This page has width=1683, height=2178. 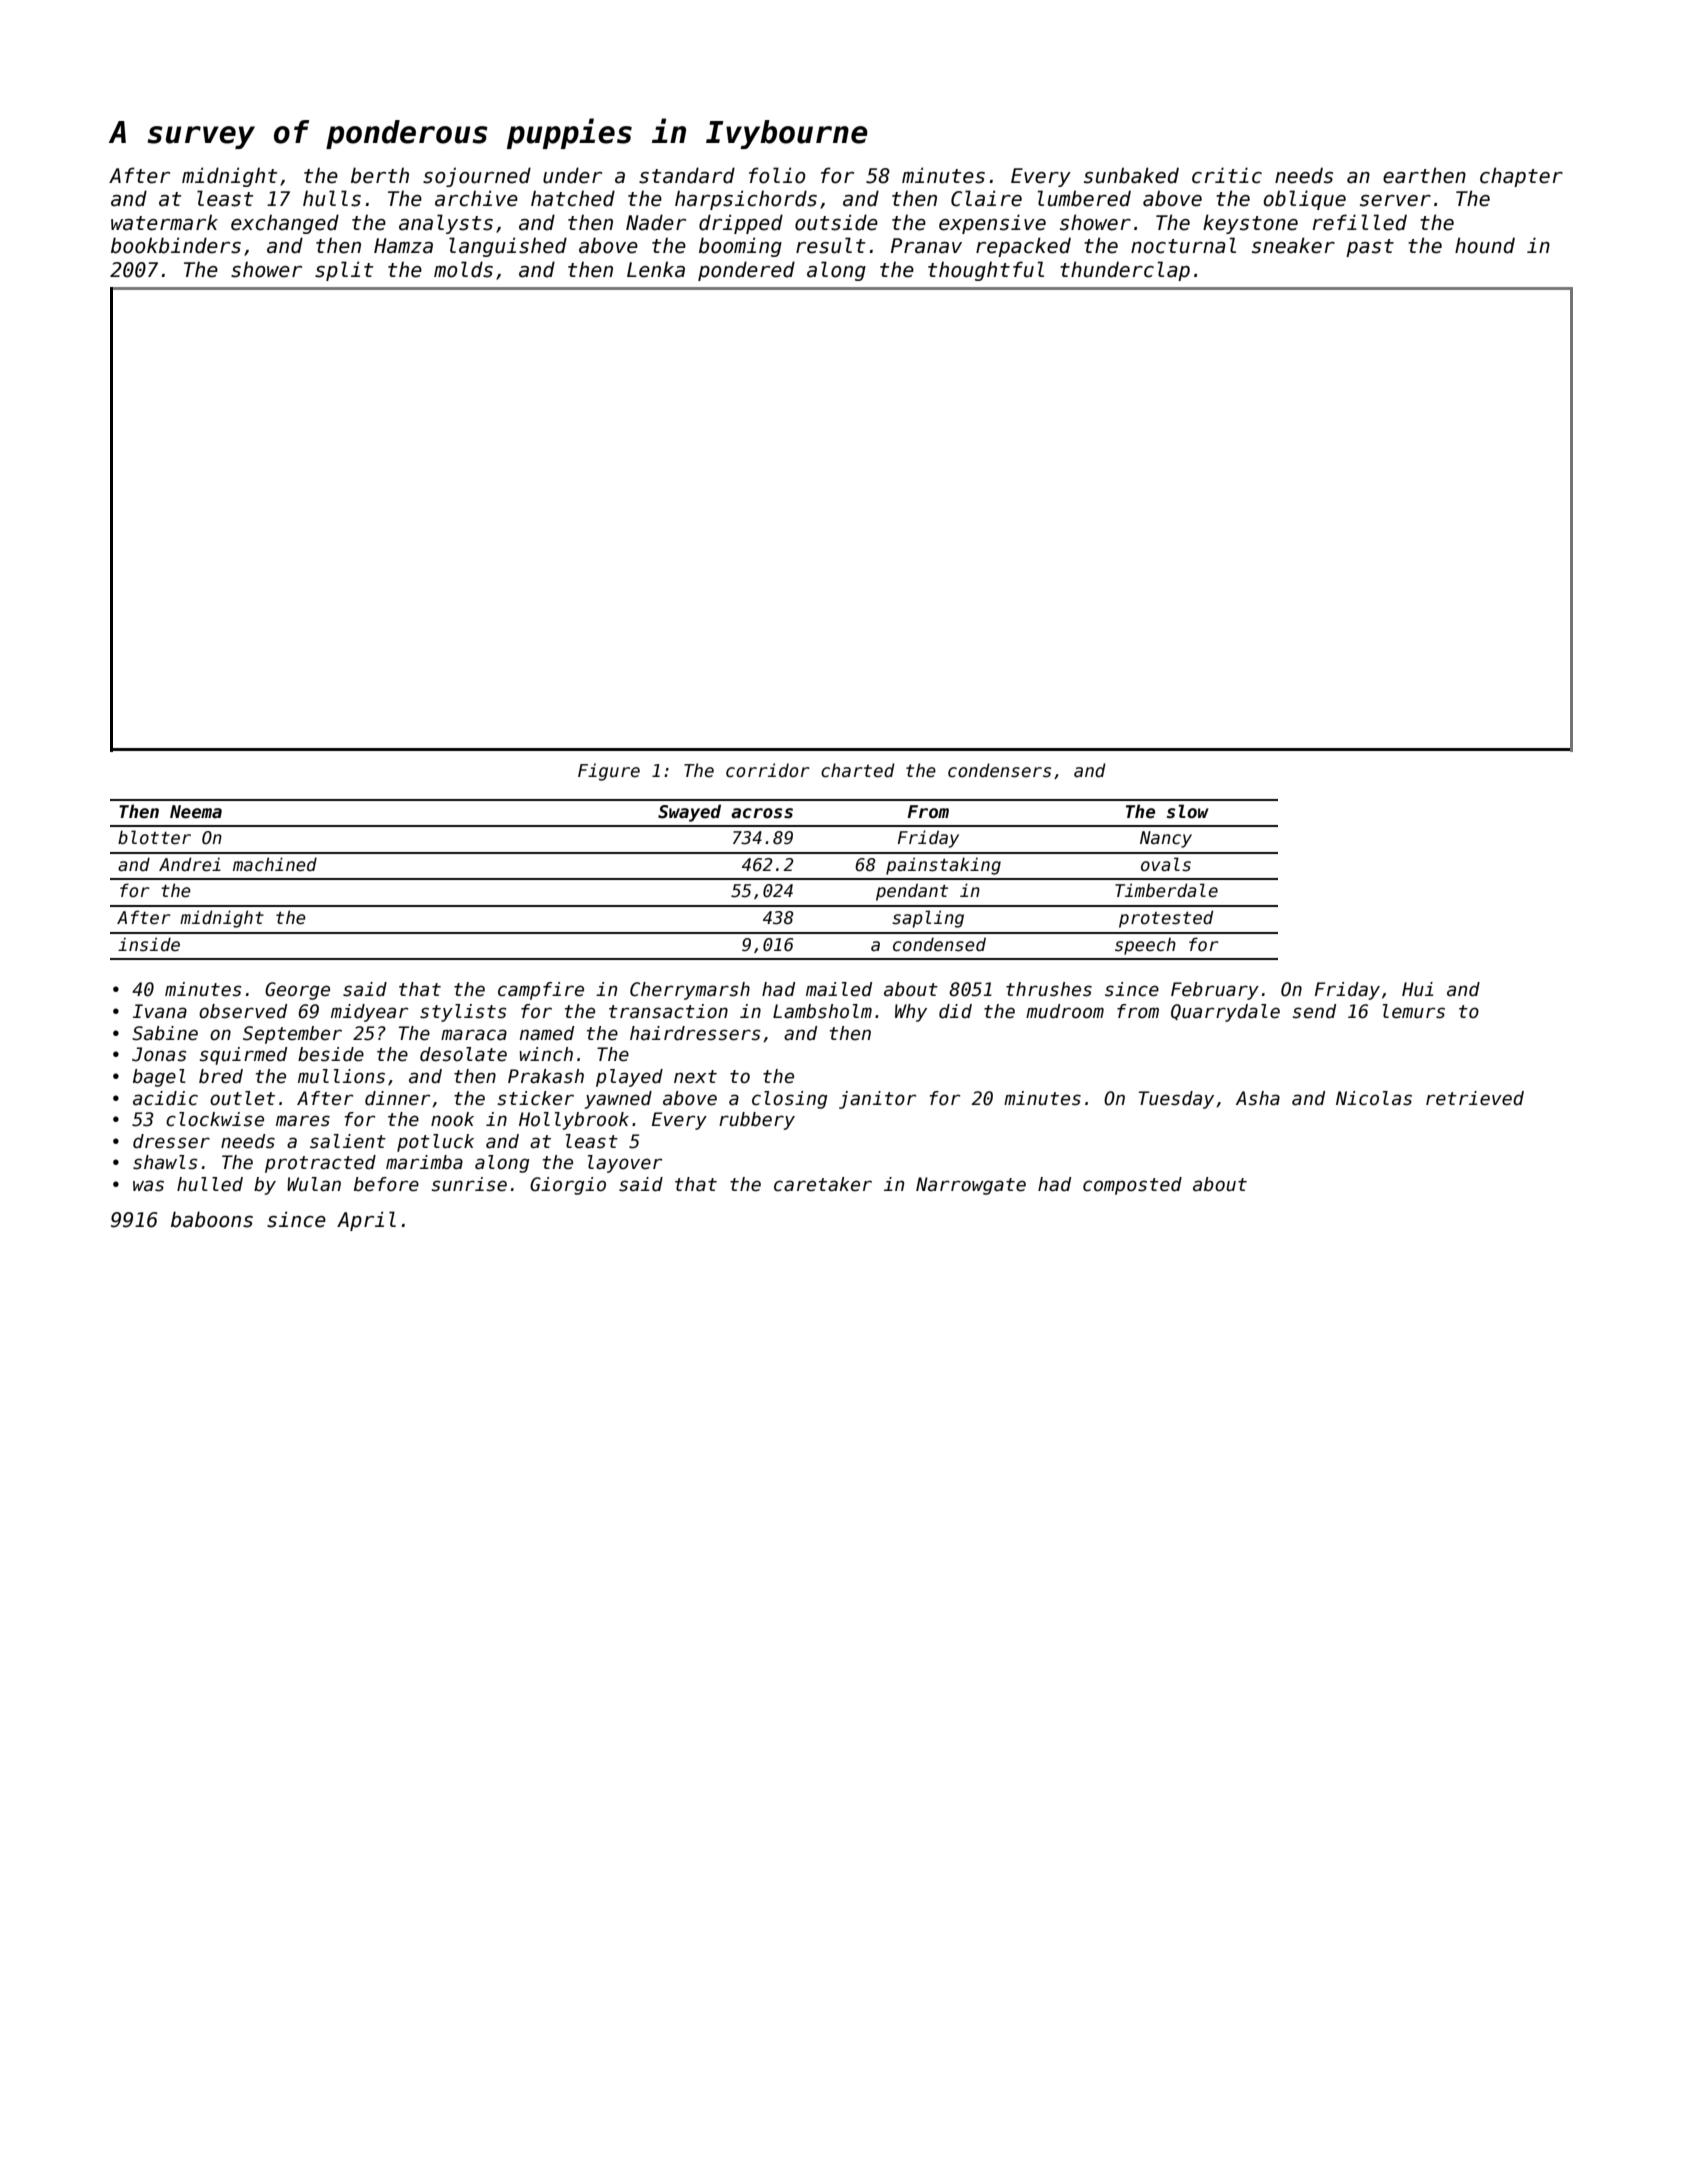 What do you see at coordinates (1145, 946) in the page?
I see `speech` at bounding box center [1145, 946].
